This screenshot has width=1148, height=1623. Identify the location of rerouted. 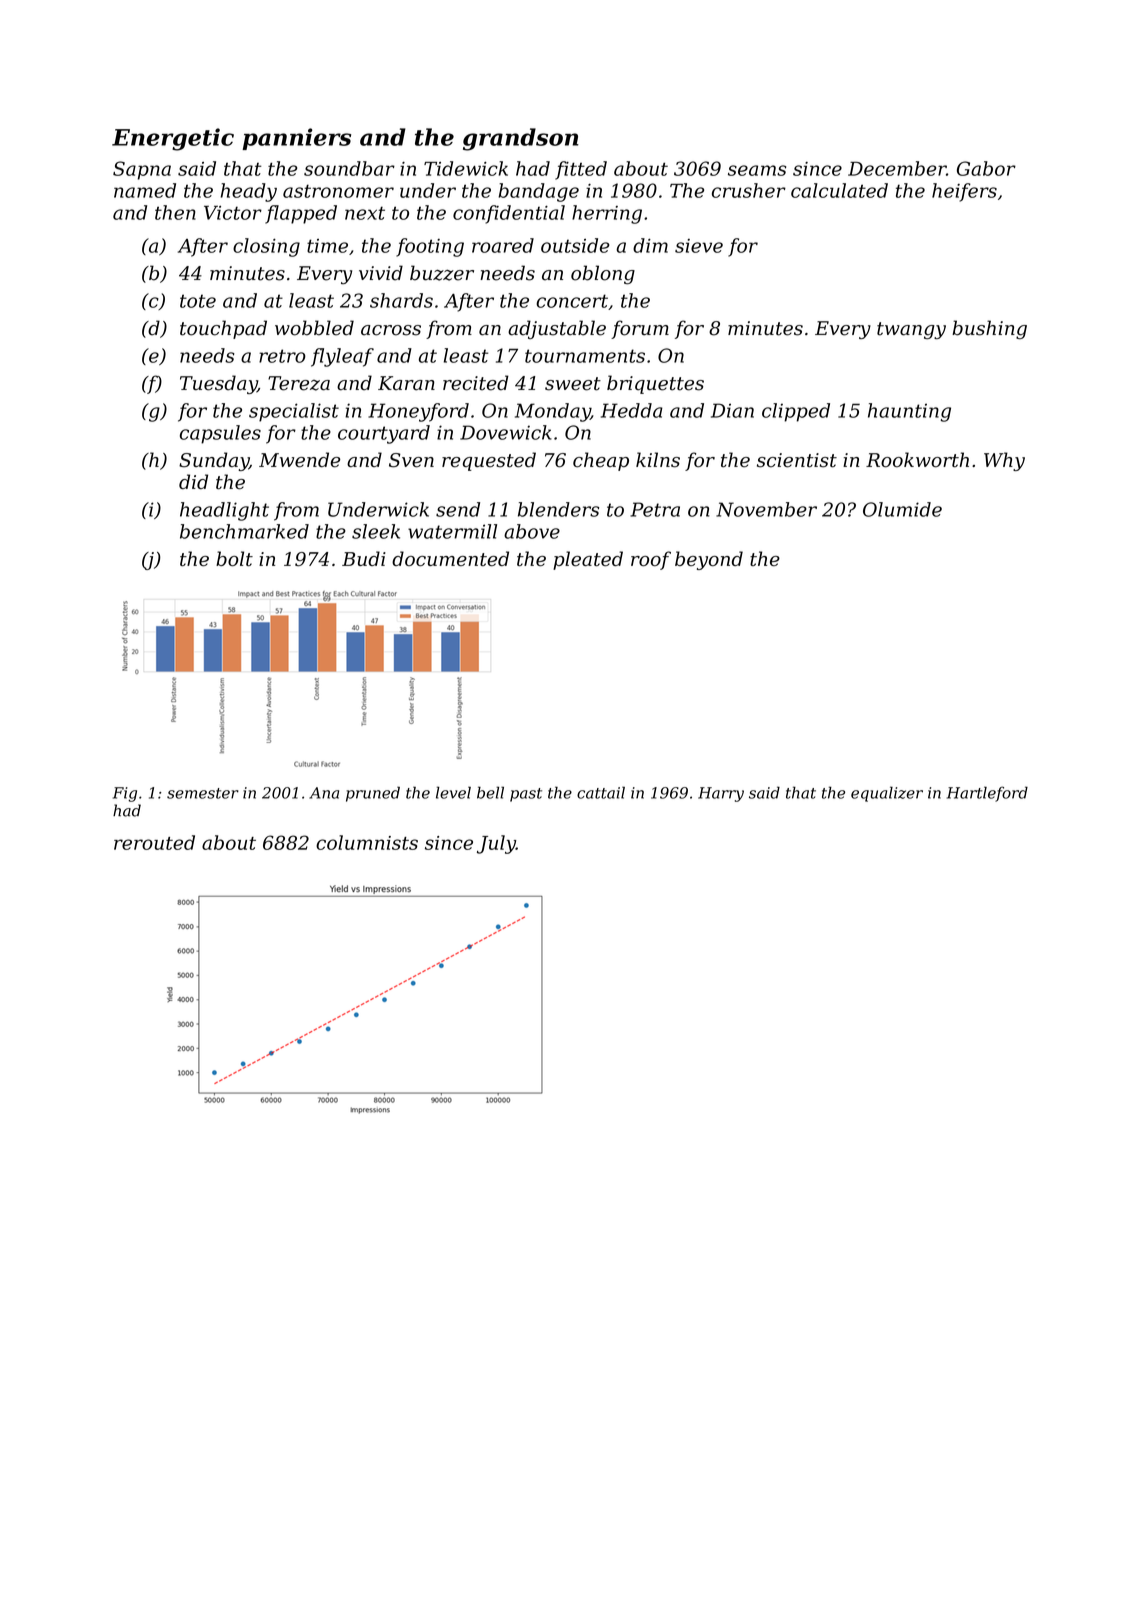
(154, 842).
